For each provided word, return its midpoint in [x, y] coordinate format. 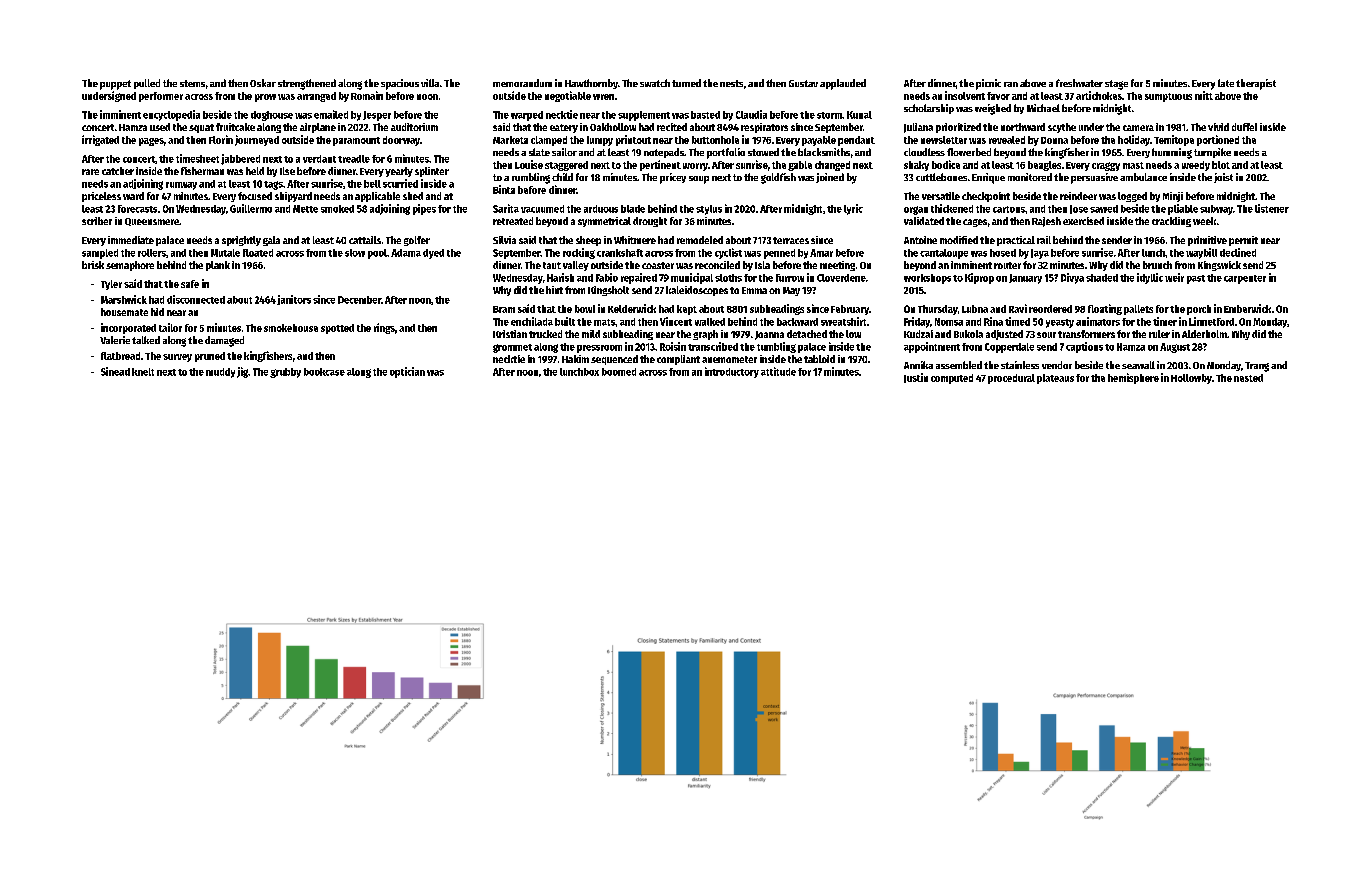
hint [554, 290]
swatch [655, 83]
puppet [115, 85]
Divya [1072, 278]
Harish [560, 277]
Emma [754, 290]
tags [273, 185]
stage [1116, 85]
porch [1199, 310]
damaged [224, 341]
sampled [100, 254]
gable [800, 166]
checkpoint [986, 197]
